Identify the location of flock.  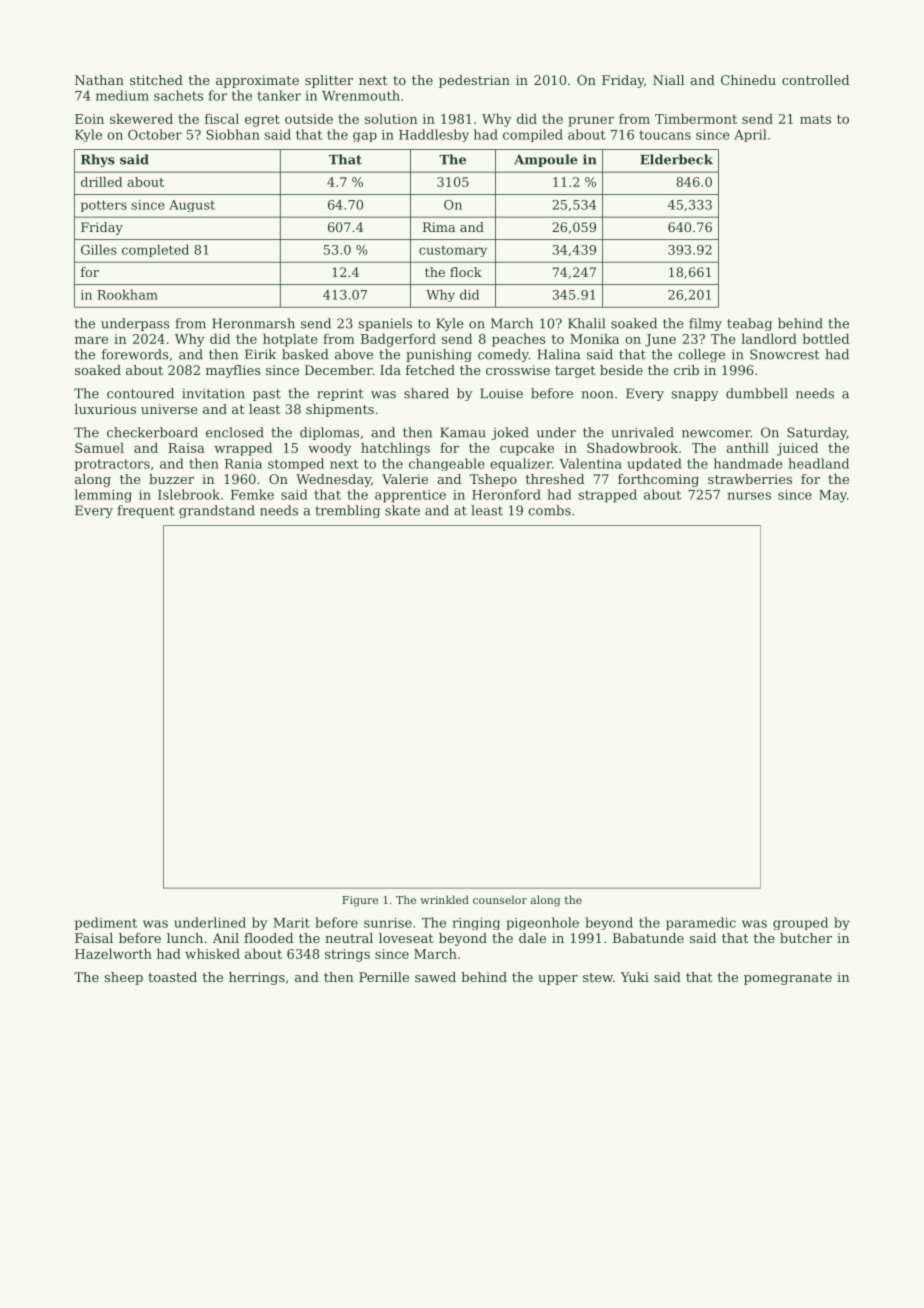
(466, 272).
